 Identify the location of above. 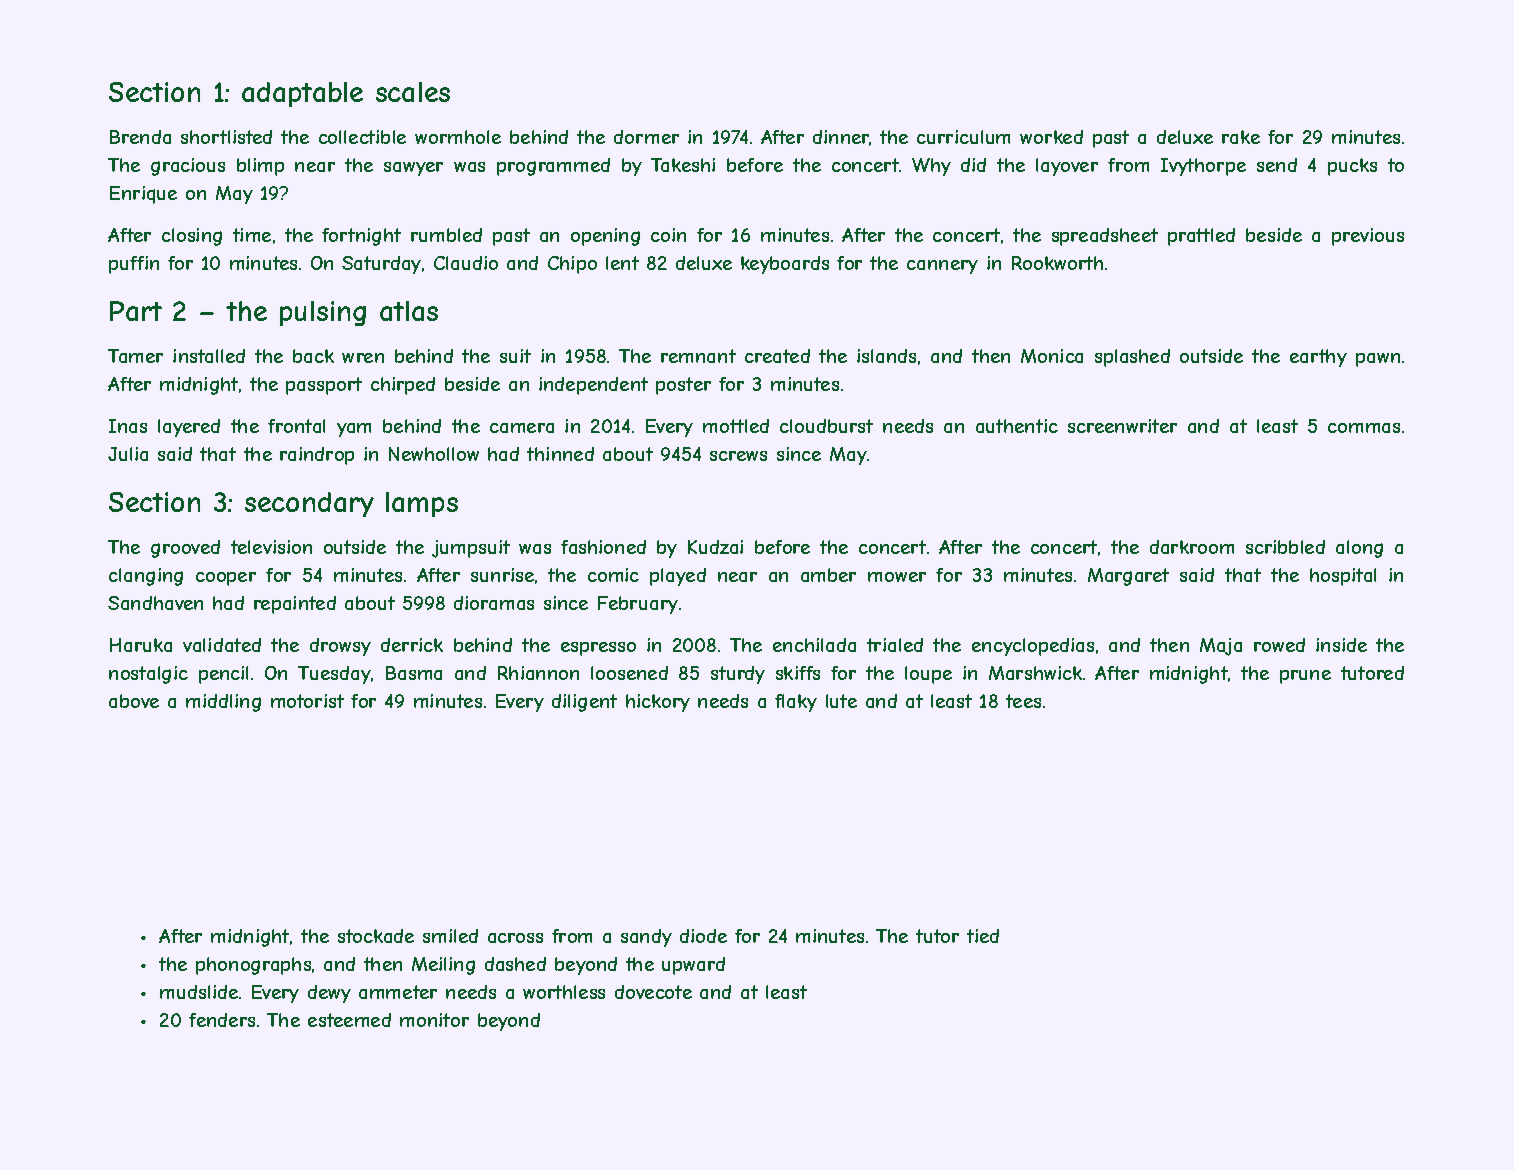
(134, 701).
